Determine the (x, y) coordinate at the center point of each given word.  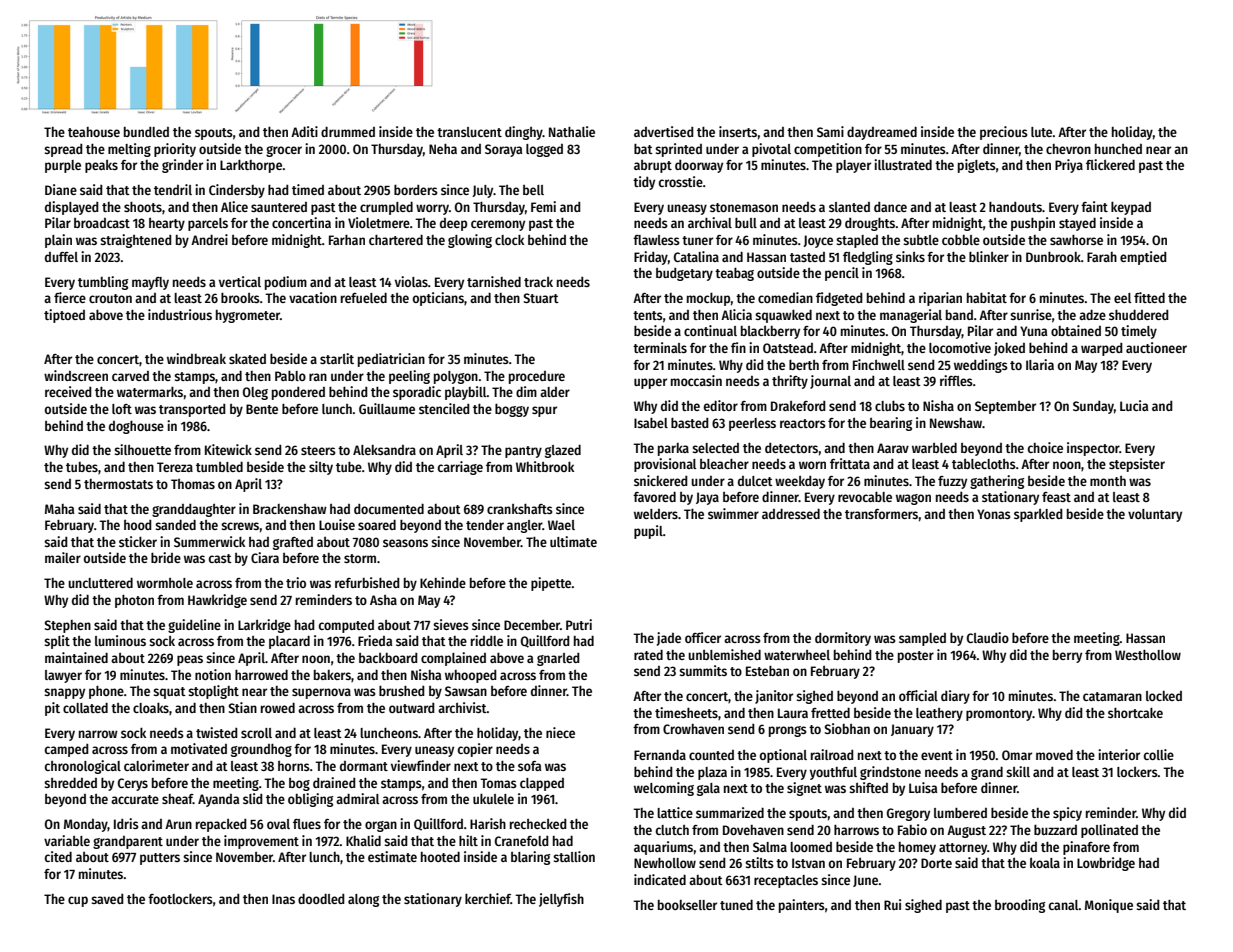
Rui (892, 904)
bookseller (687, 905)
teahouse (94, 132)
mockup (708, 299)
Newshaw (956, 423)
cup (78, 901)
